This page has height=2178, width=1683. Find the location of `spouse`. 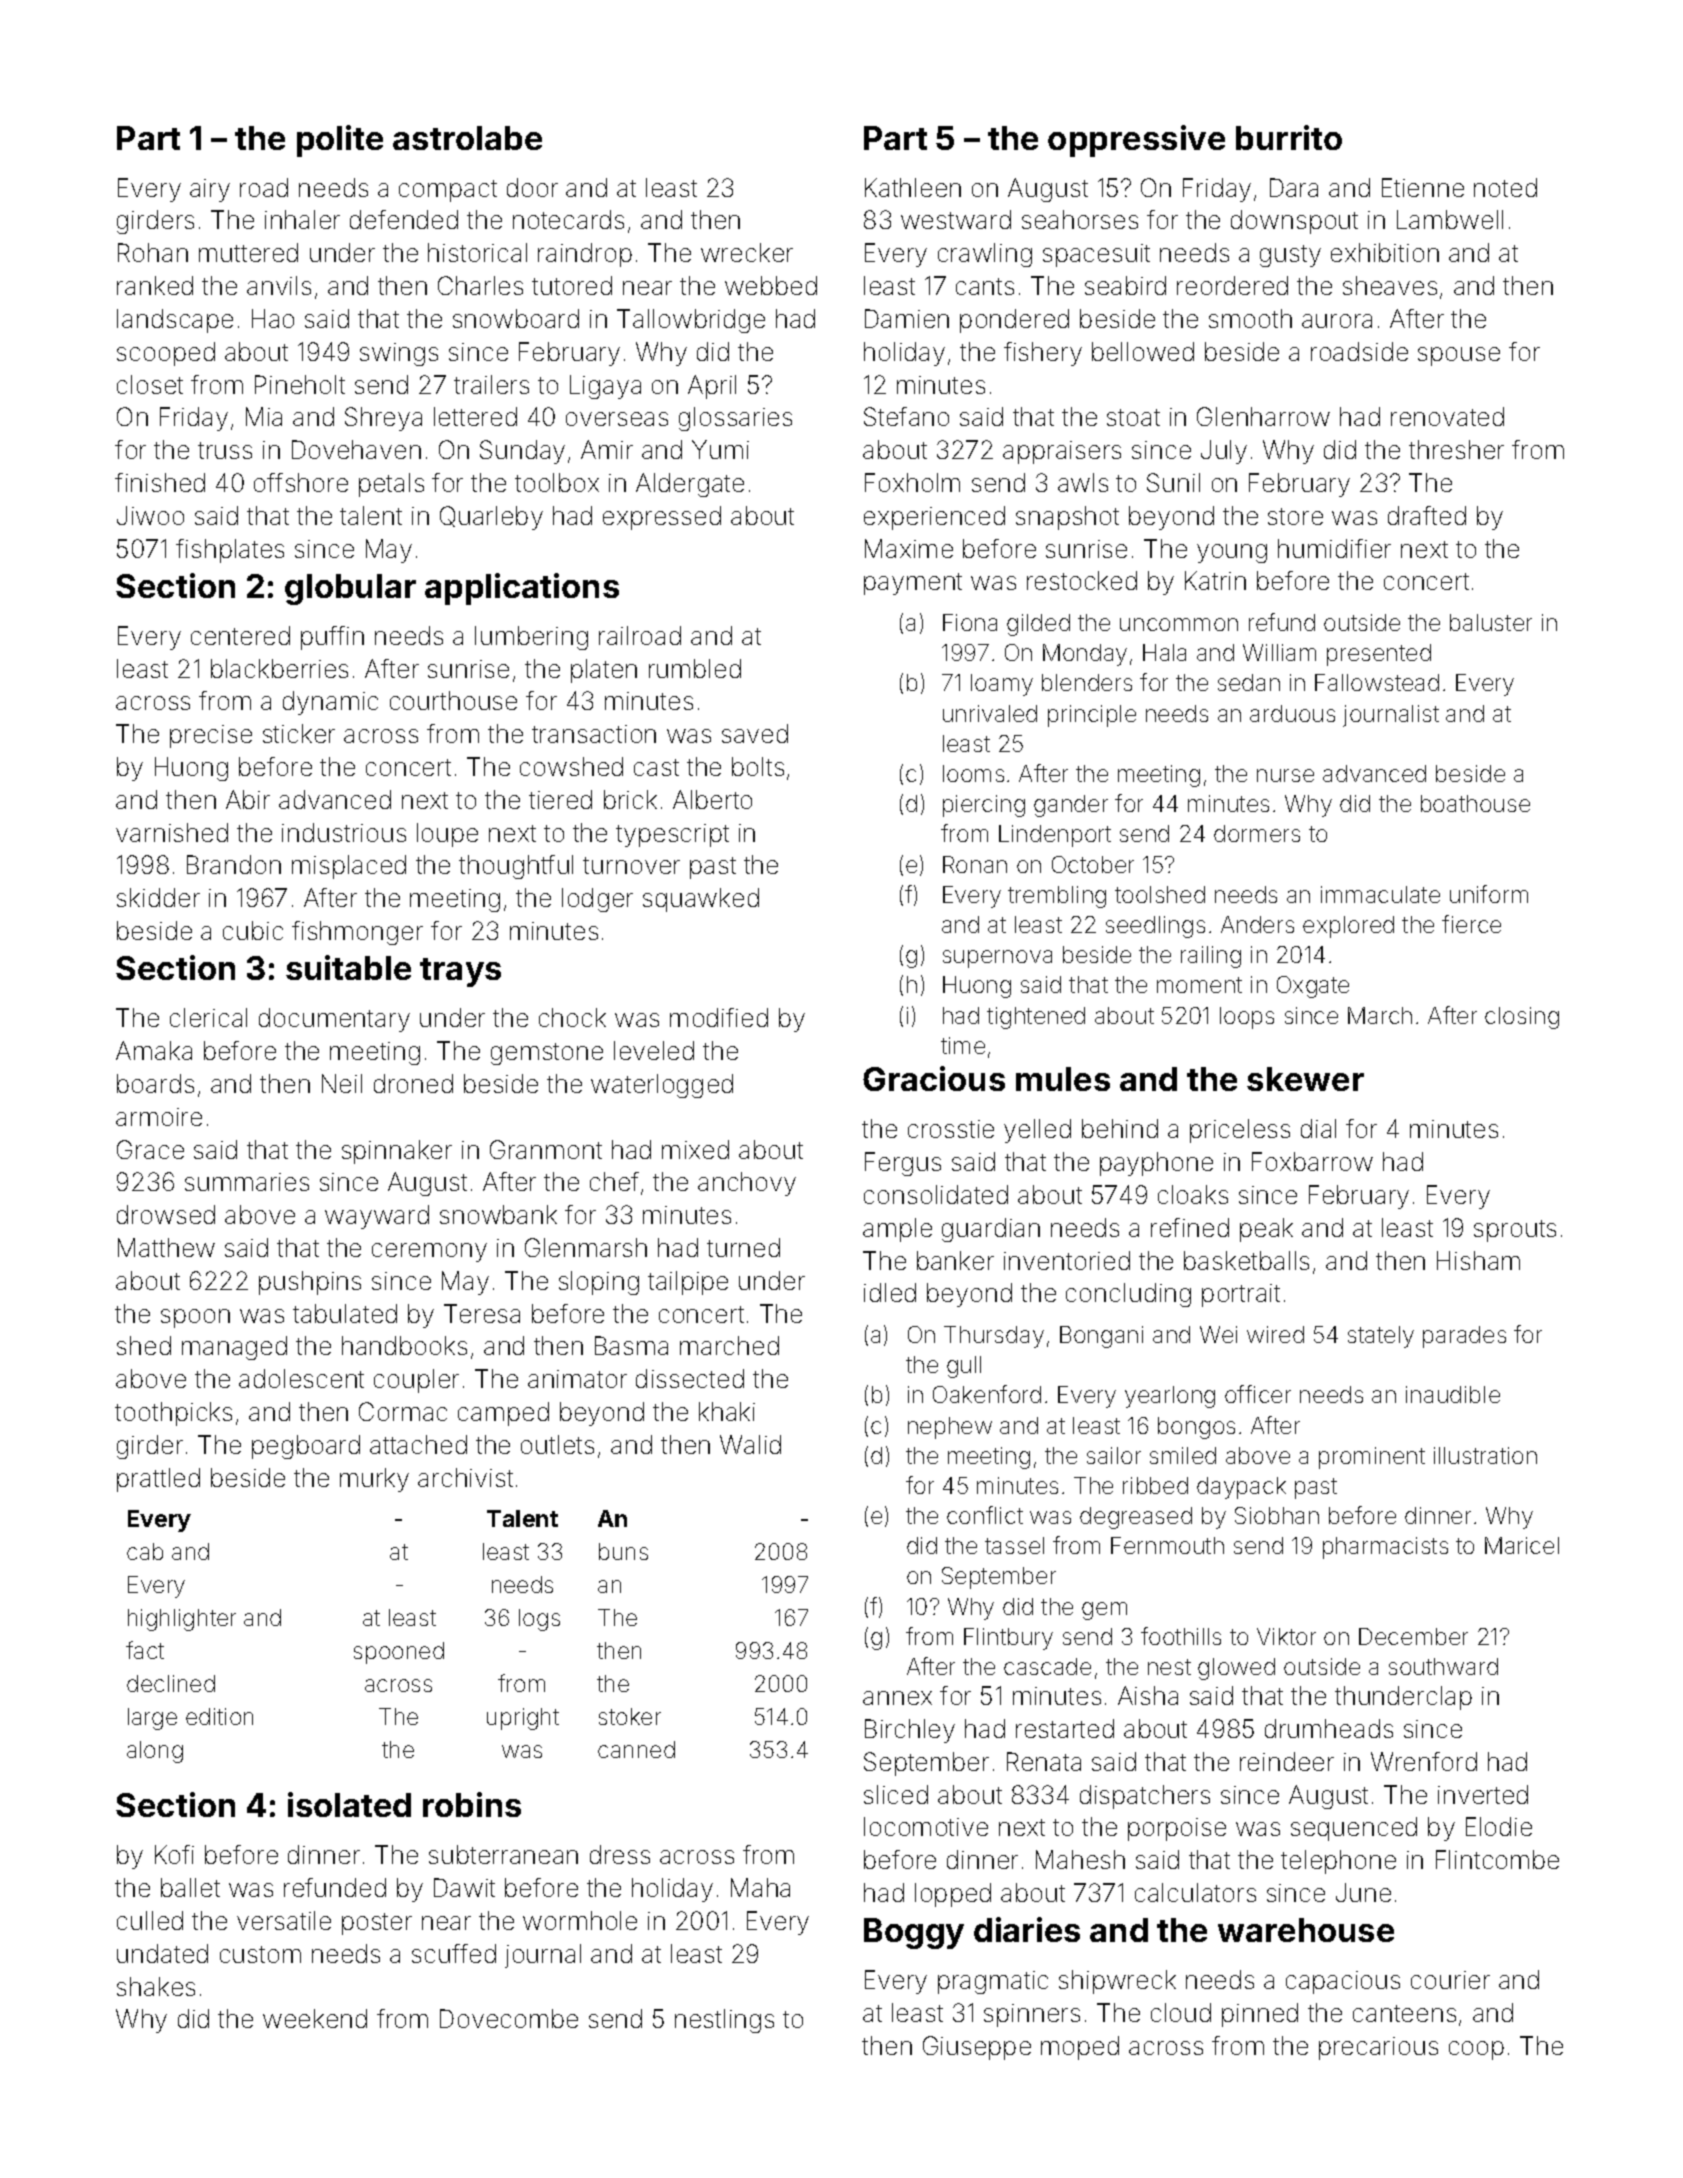

spouse is located at coordinates (1459, 356).
